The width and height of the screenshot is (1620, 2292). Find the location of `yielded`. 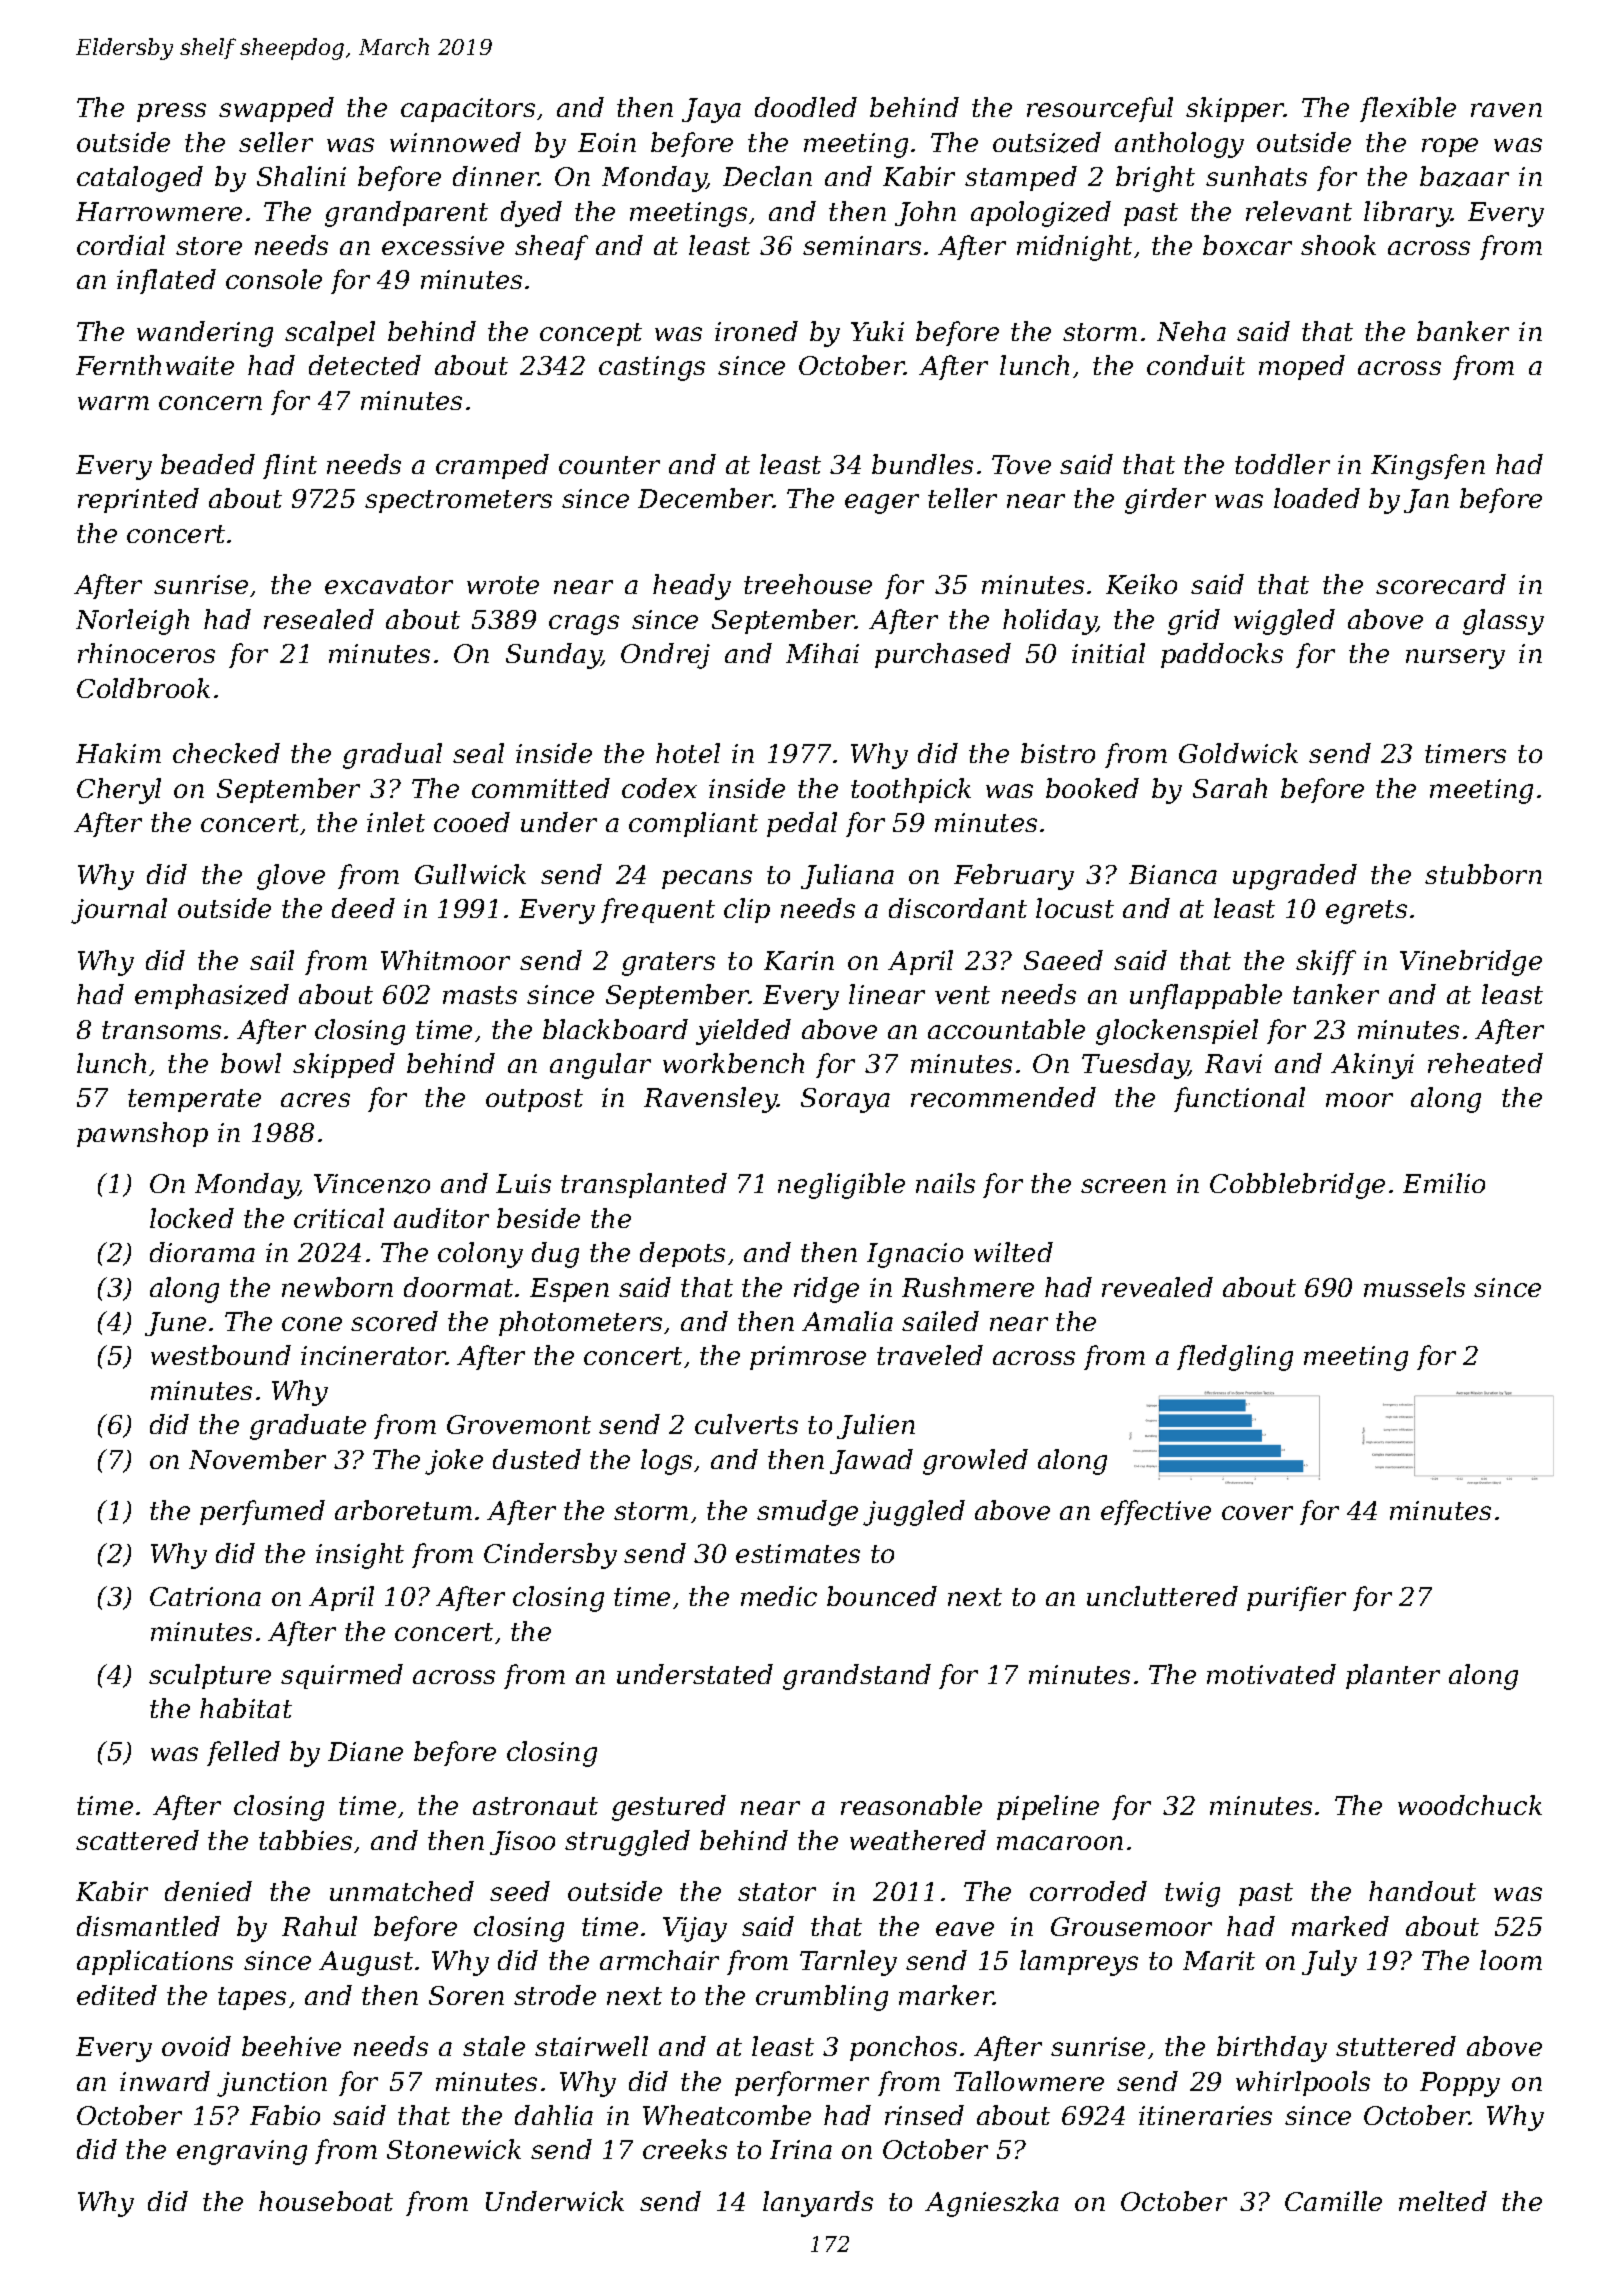

yielded is located at coordinates (743, 1032).
